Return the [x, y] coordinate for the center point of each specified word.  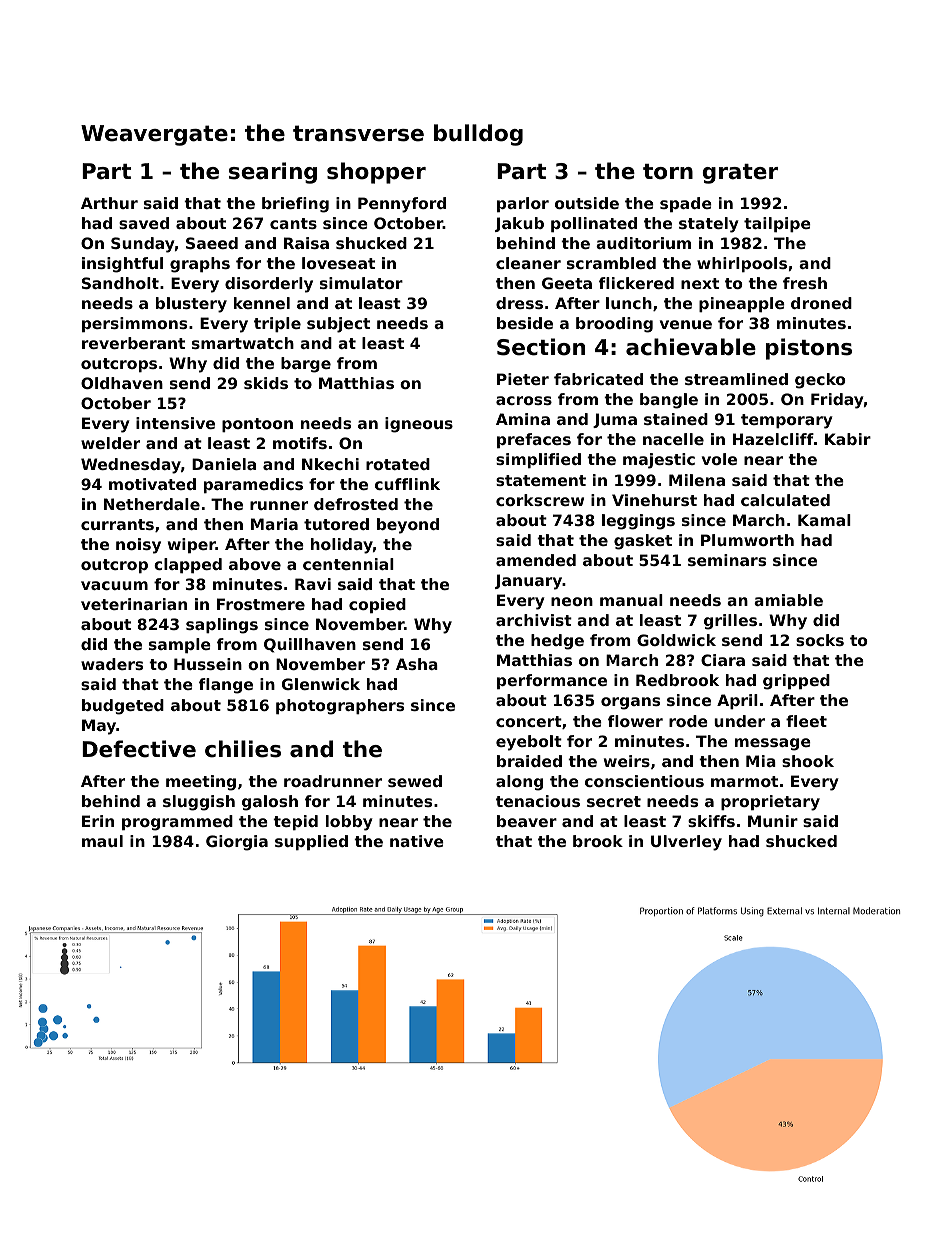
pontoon [257, 425]
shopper [376, 173]
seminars [727, 560]
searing [273, 173]
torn [668, 172]
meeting [201, 783]
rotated [398, 464]
